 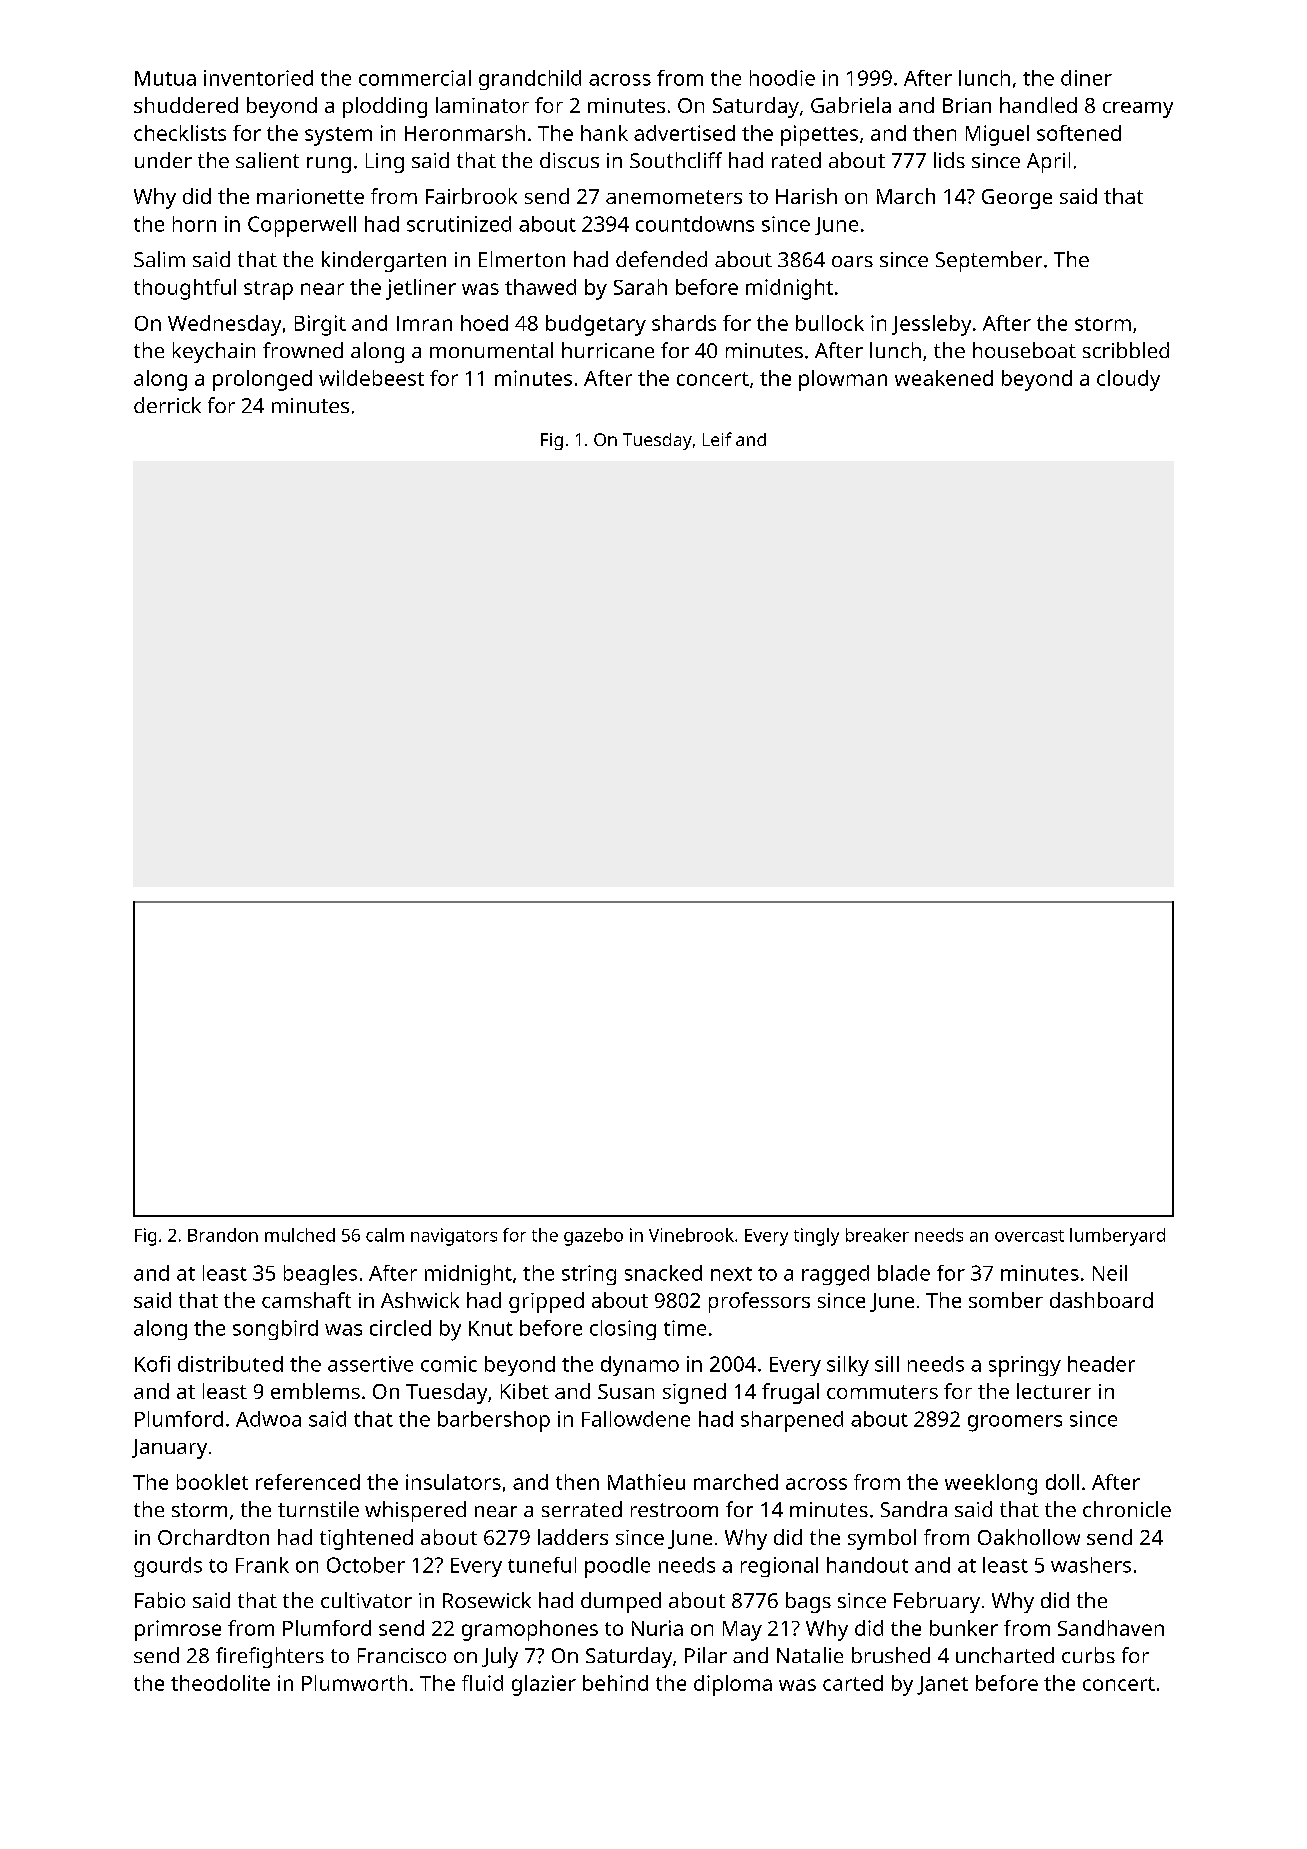 What do you see at coordinates (636, 1419) in the image?
I see `Fallowdene` at bounding box center [636, 1419].
